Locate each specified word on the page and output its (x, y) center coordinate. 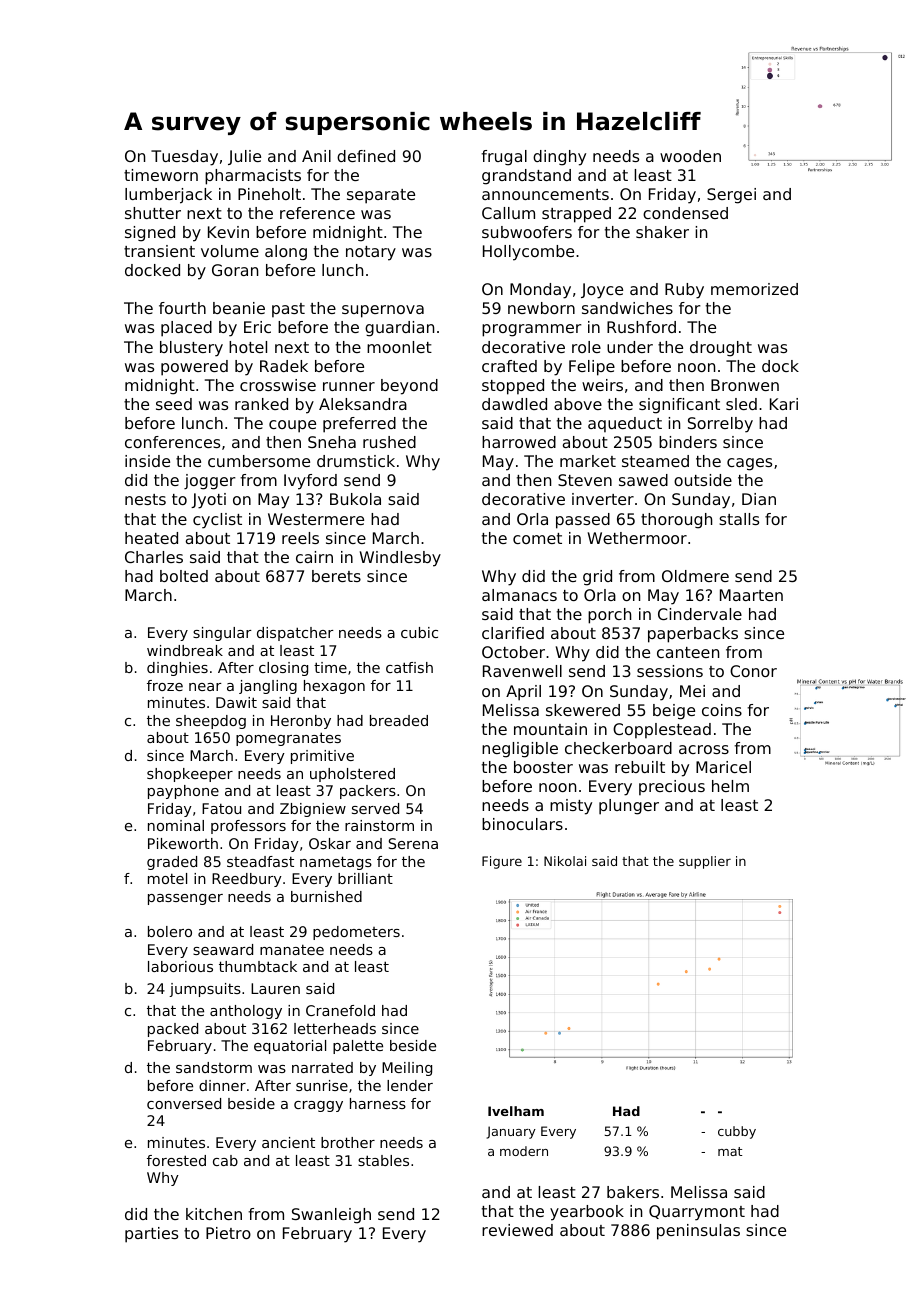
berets (336, 576)
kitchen (214, 1214)
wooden (690, 156)
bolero (170, 931)
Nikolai (565, 861)
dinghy (559, 158)
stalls (739, 519)
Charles (154, 557)
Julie (244, 157)
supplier (705, 862)
